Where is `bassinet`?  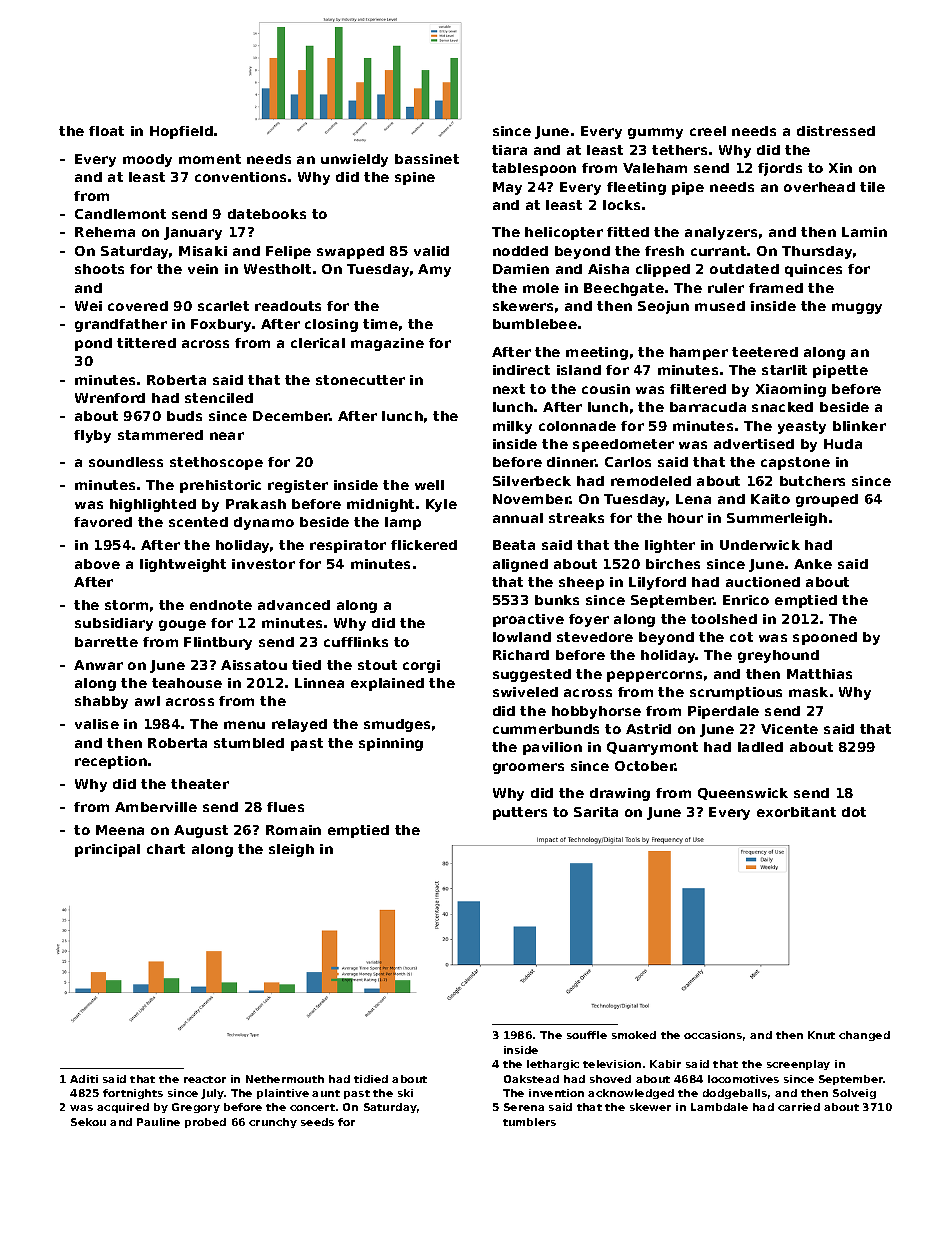 bassinet is located at coordinates (427, 159).
